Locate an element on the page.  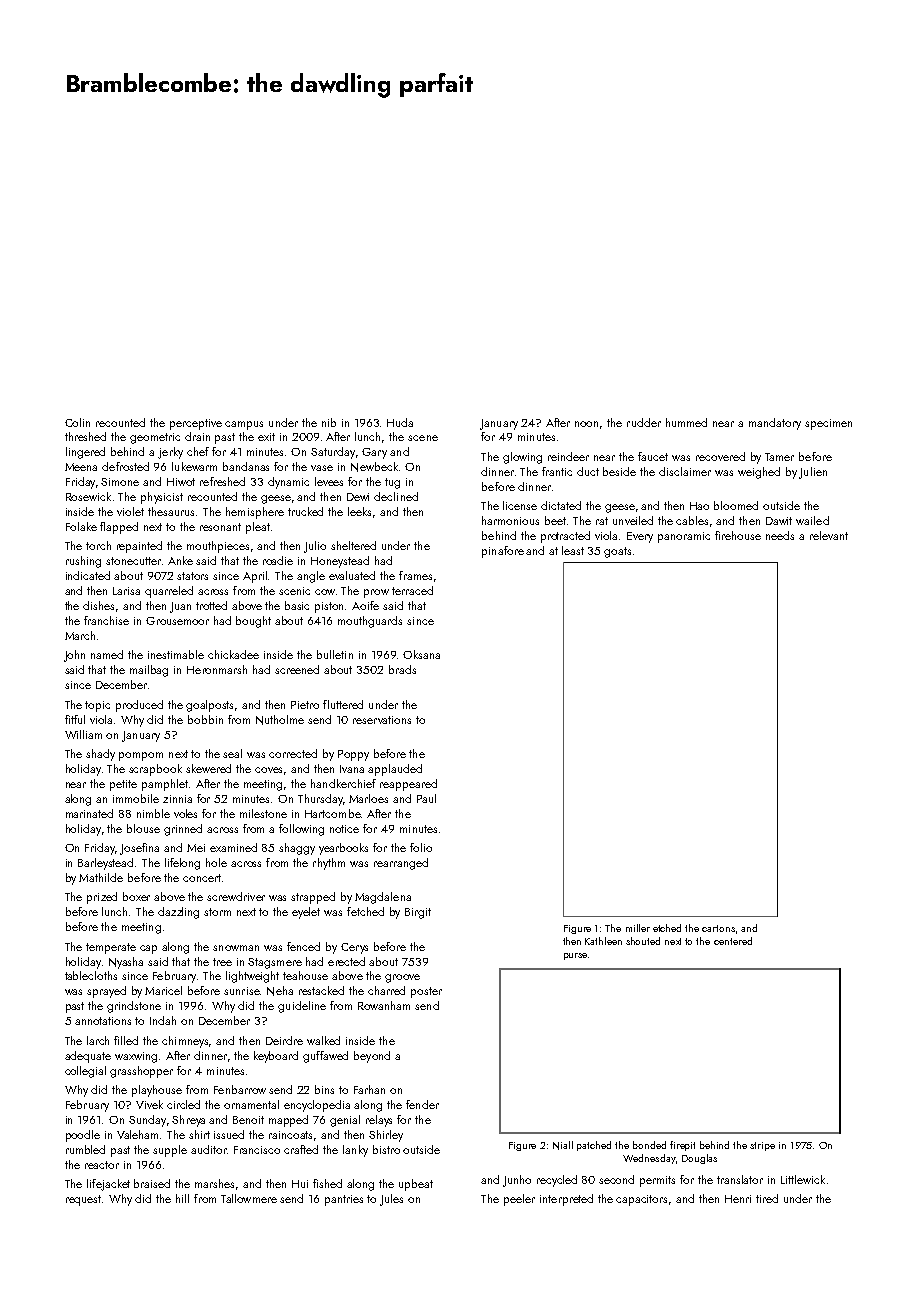
larch is located at coordinates (98, 1040).
